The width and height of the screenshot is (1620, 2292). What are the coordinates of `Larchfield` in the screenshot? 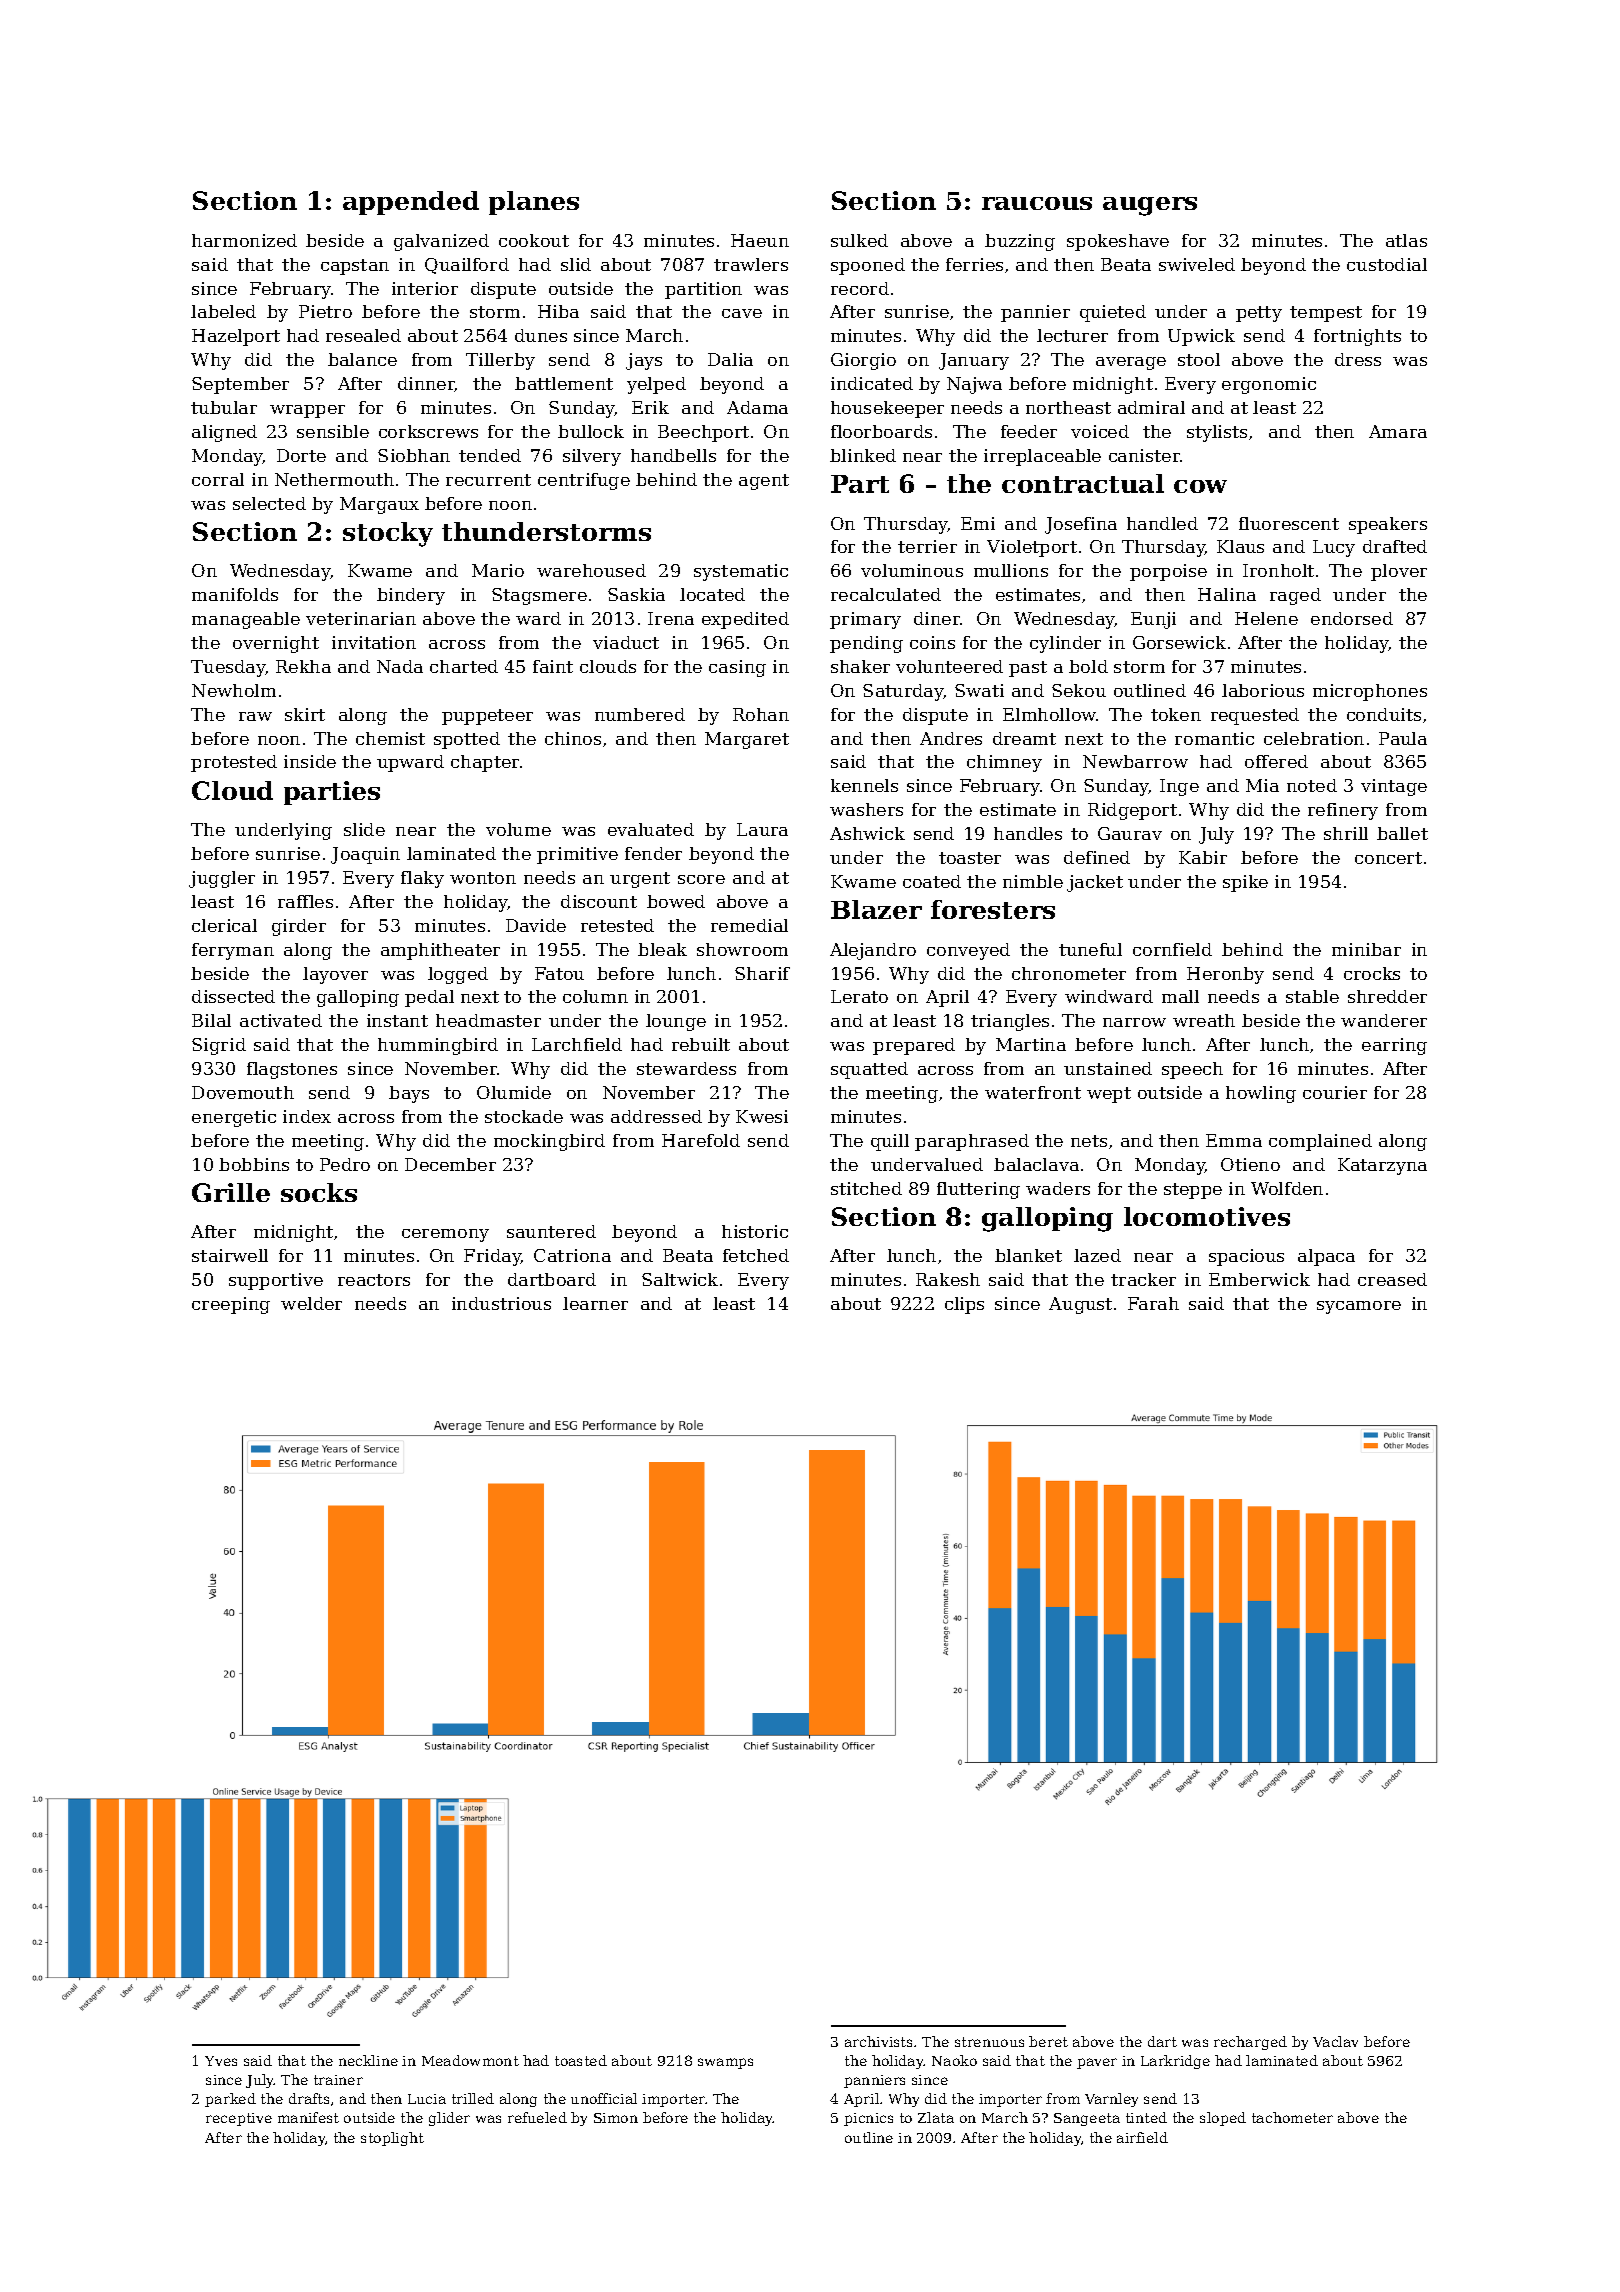 It's located at (577, 1044).
